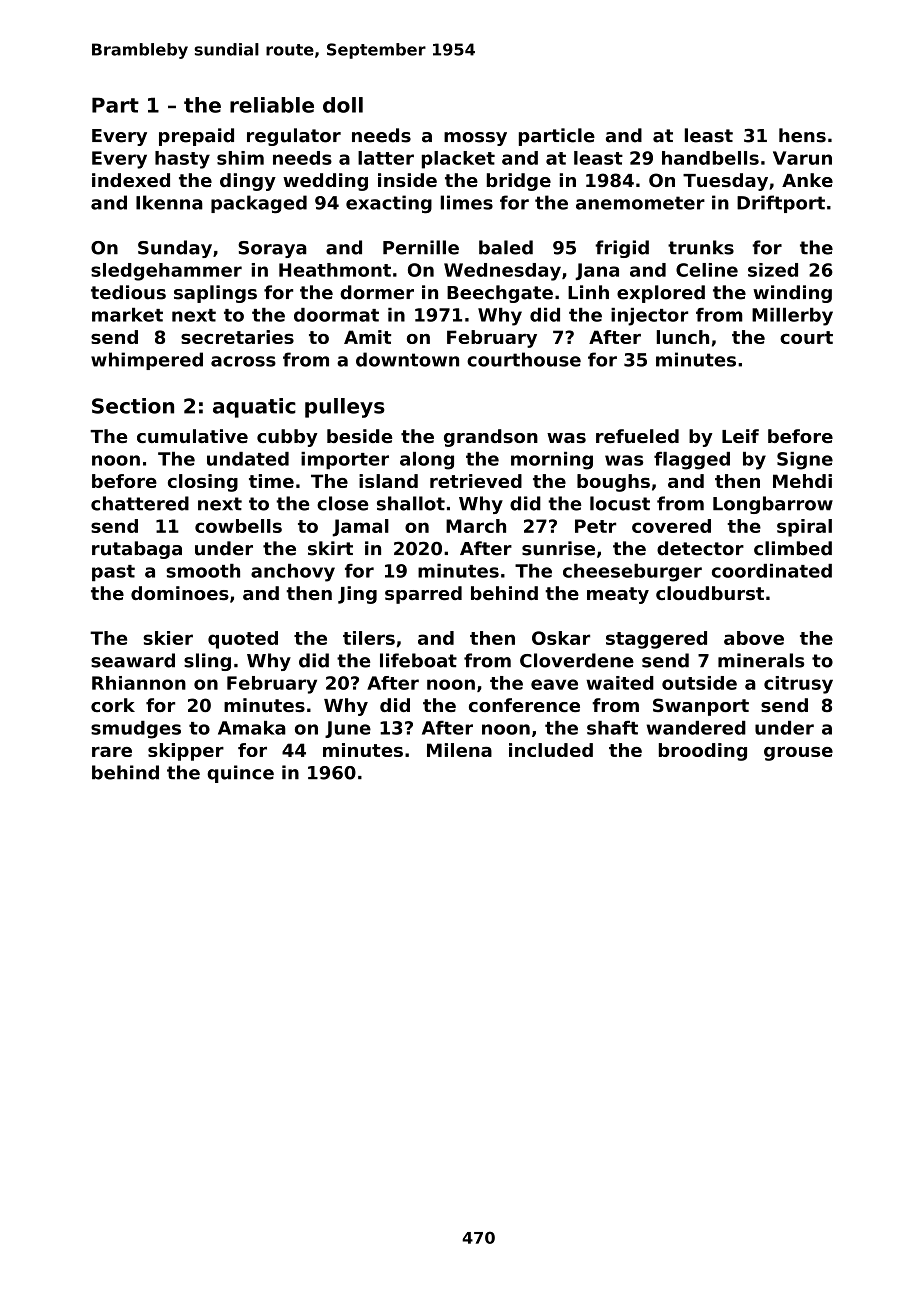  Describe the element at coordinates (459, 750) in the page. I see `Milena` at that location.
